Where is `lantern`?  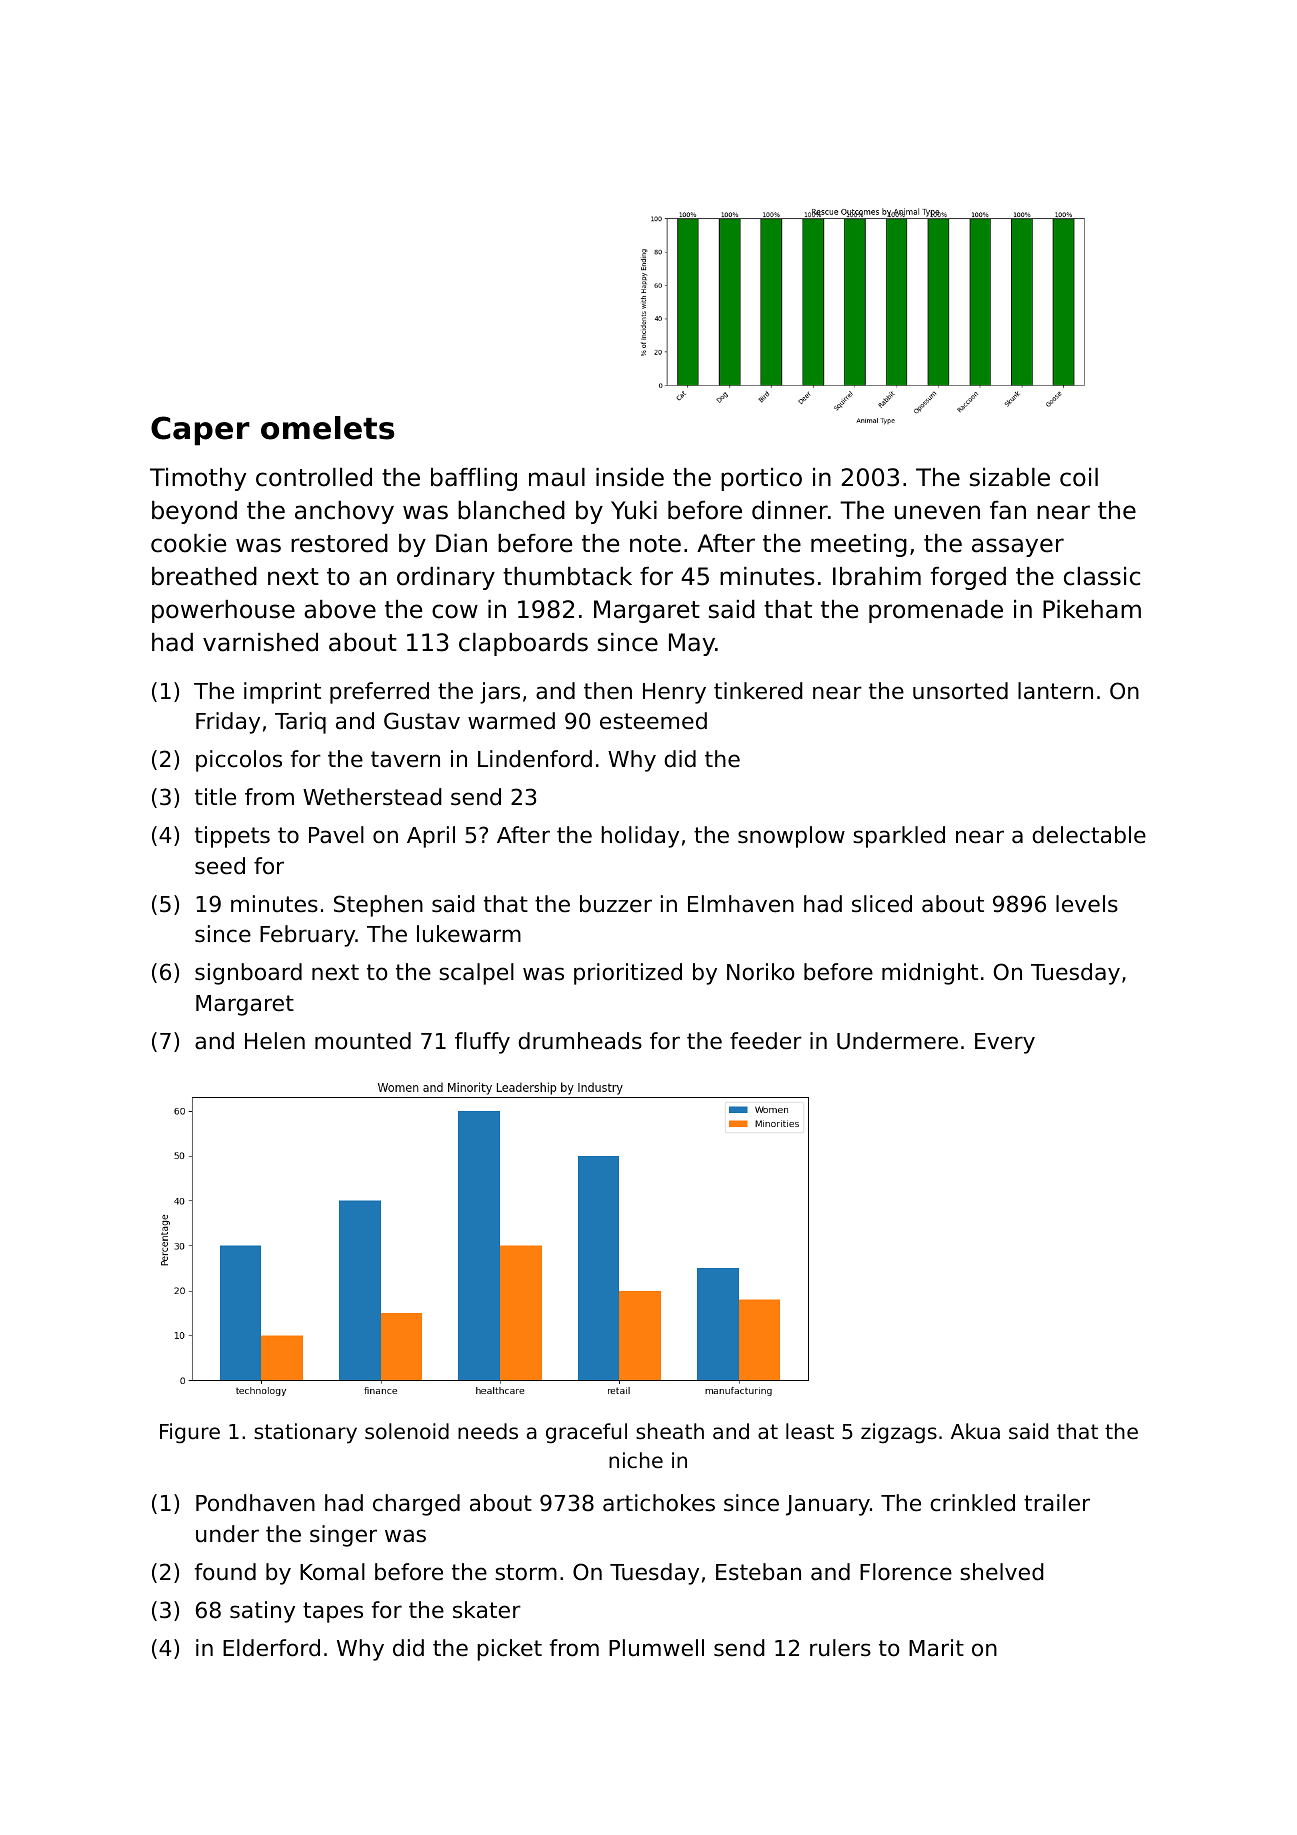
lantern is located at coordinates (1055, 691).
